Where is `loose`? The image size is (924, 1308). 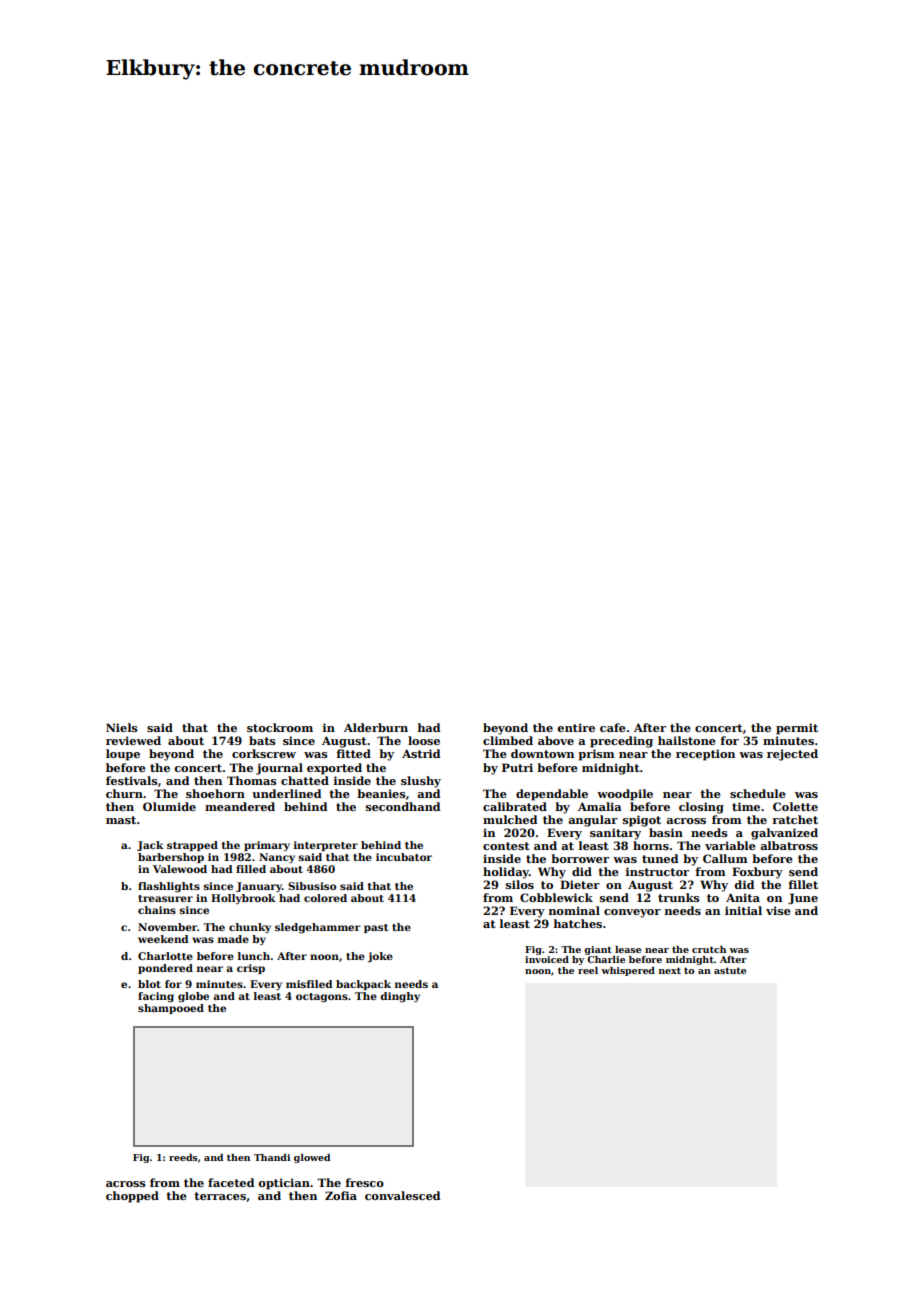
loose is located at coordinates (424, 740).
